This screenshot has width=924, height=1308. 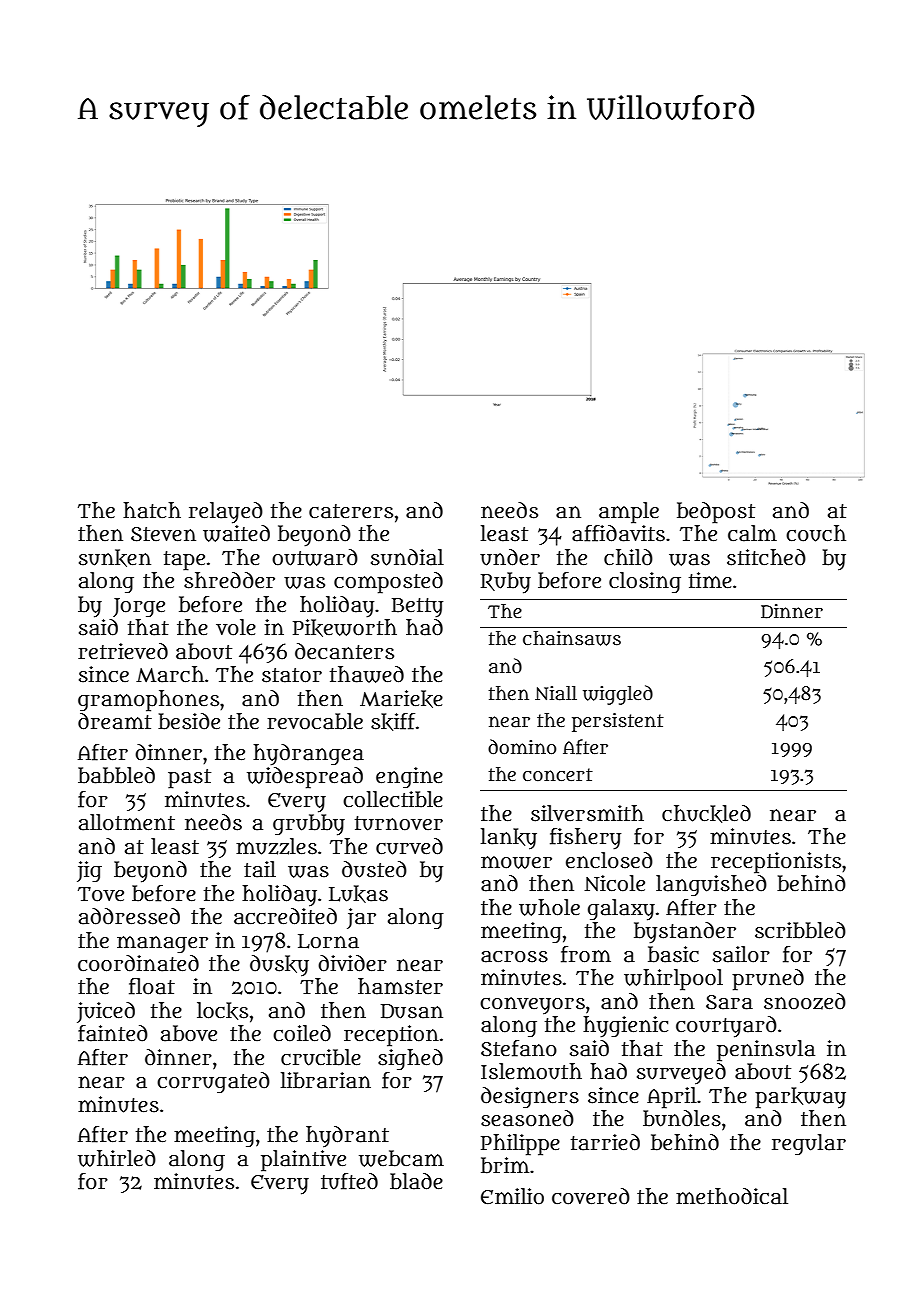 What do you see at coordinates (531, 1071) in the screenshot?
I see `Islemouth` at bounding box center [531, 1071].
